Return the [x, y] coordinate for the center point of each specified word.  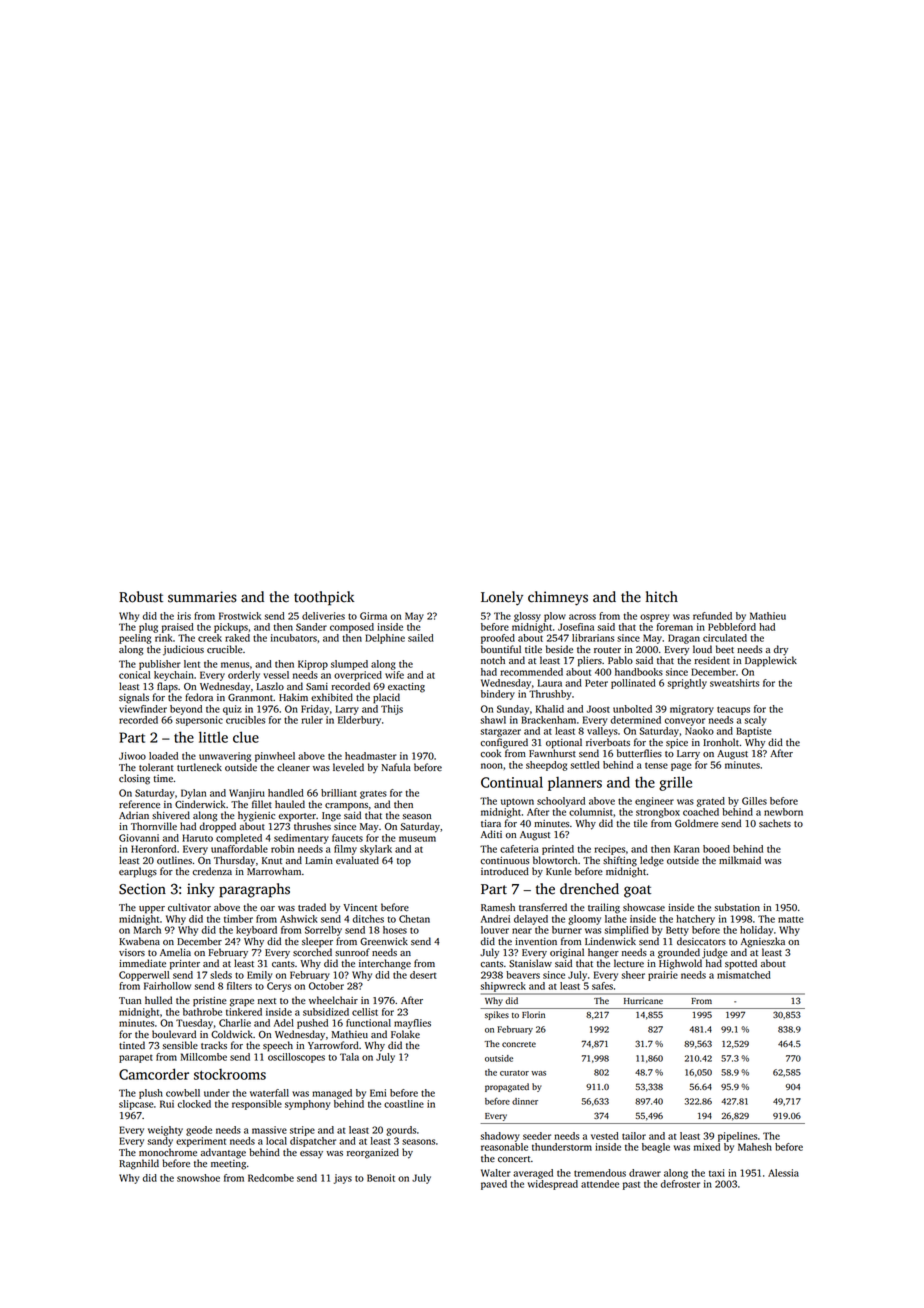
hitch [662, 597]
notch [493, 660]
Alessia [783, 1173]
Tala [349, 1057]
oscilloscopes [296, 1058]
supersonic [199, 721]
